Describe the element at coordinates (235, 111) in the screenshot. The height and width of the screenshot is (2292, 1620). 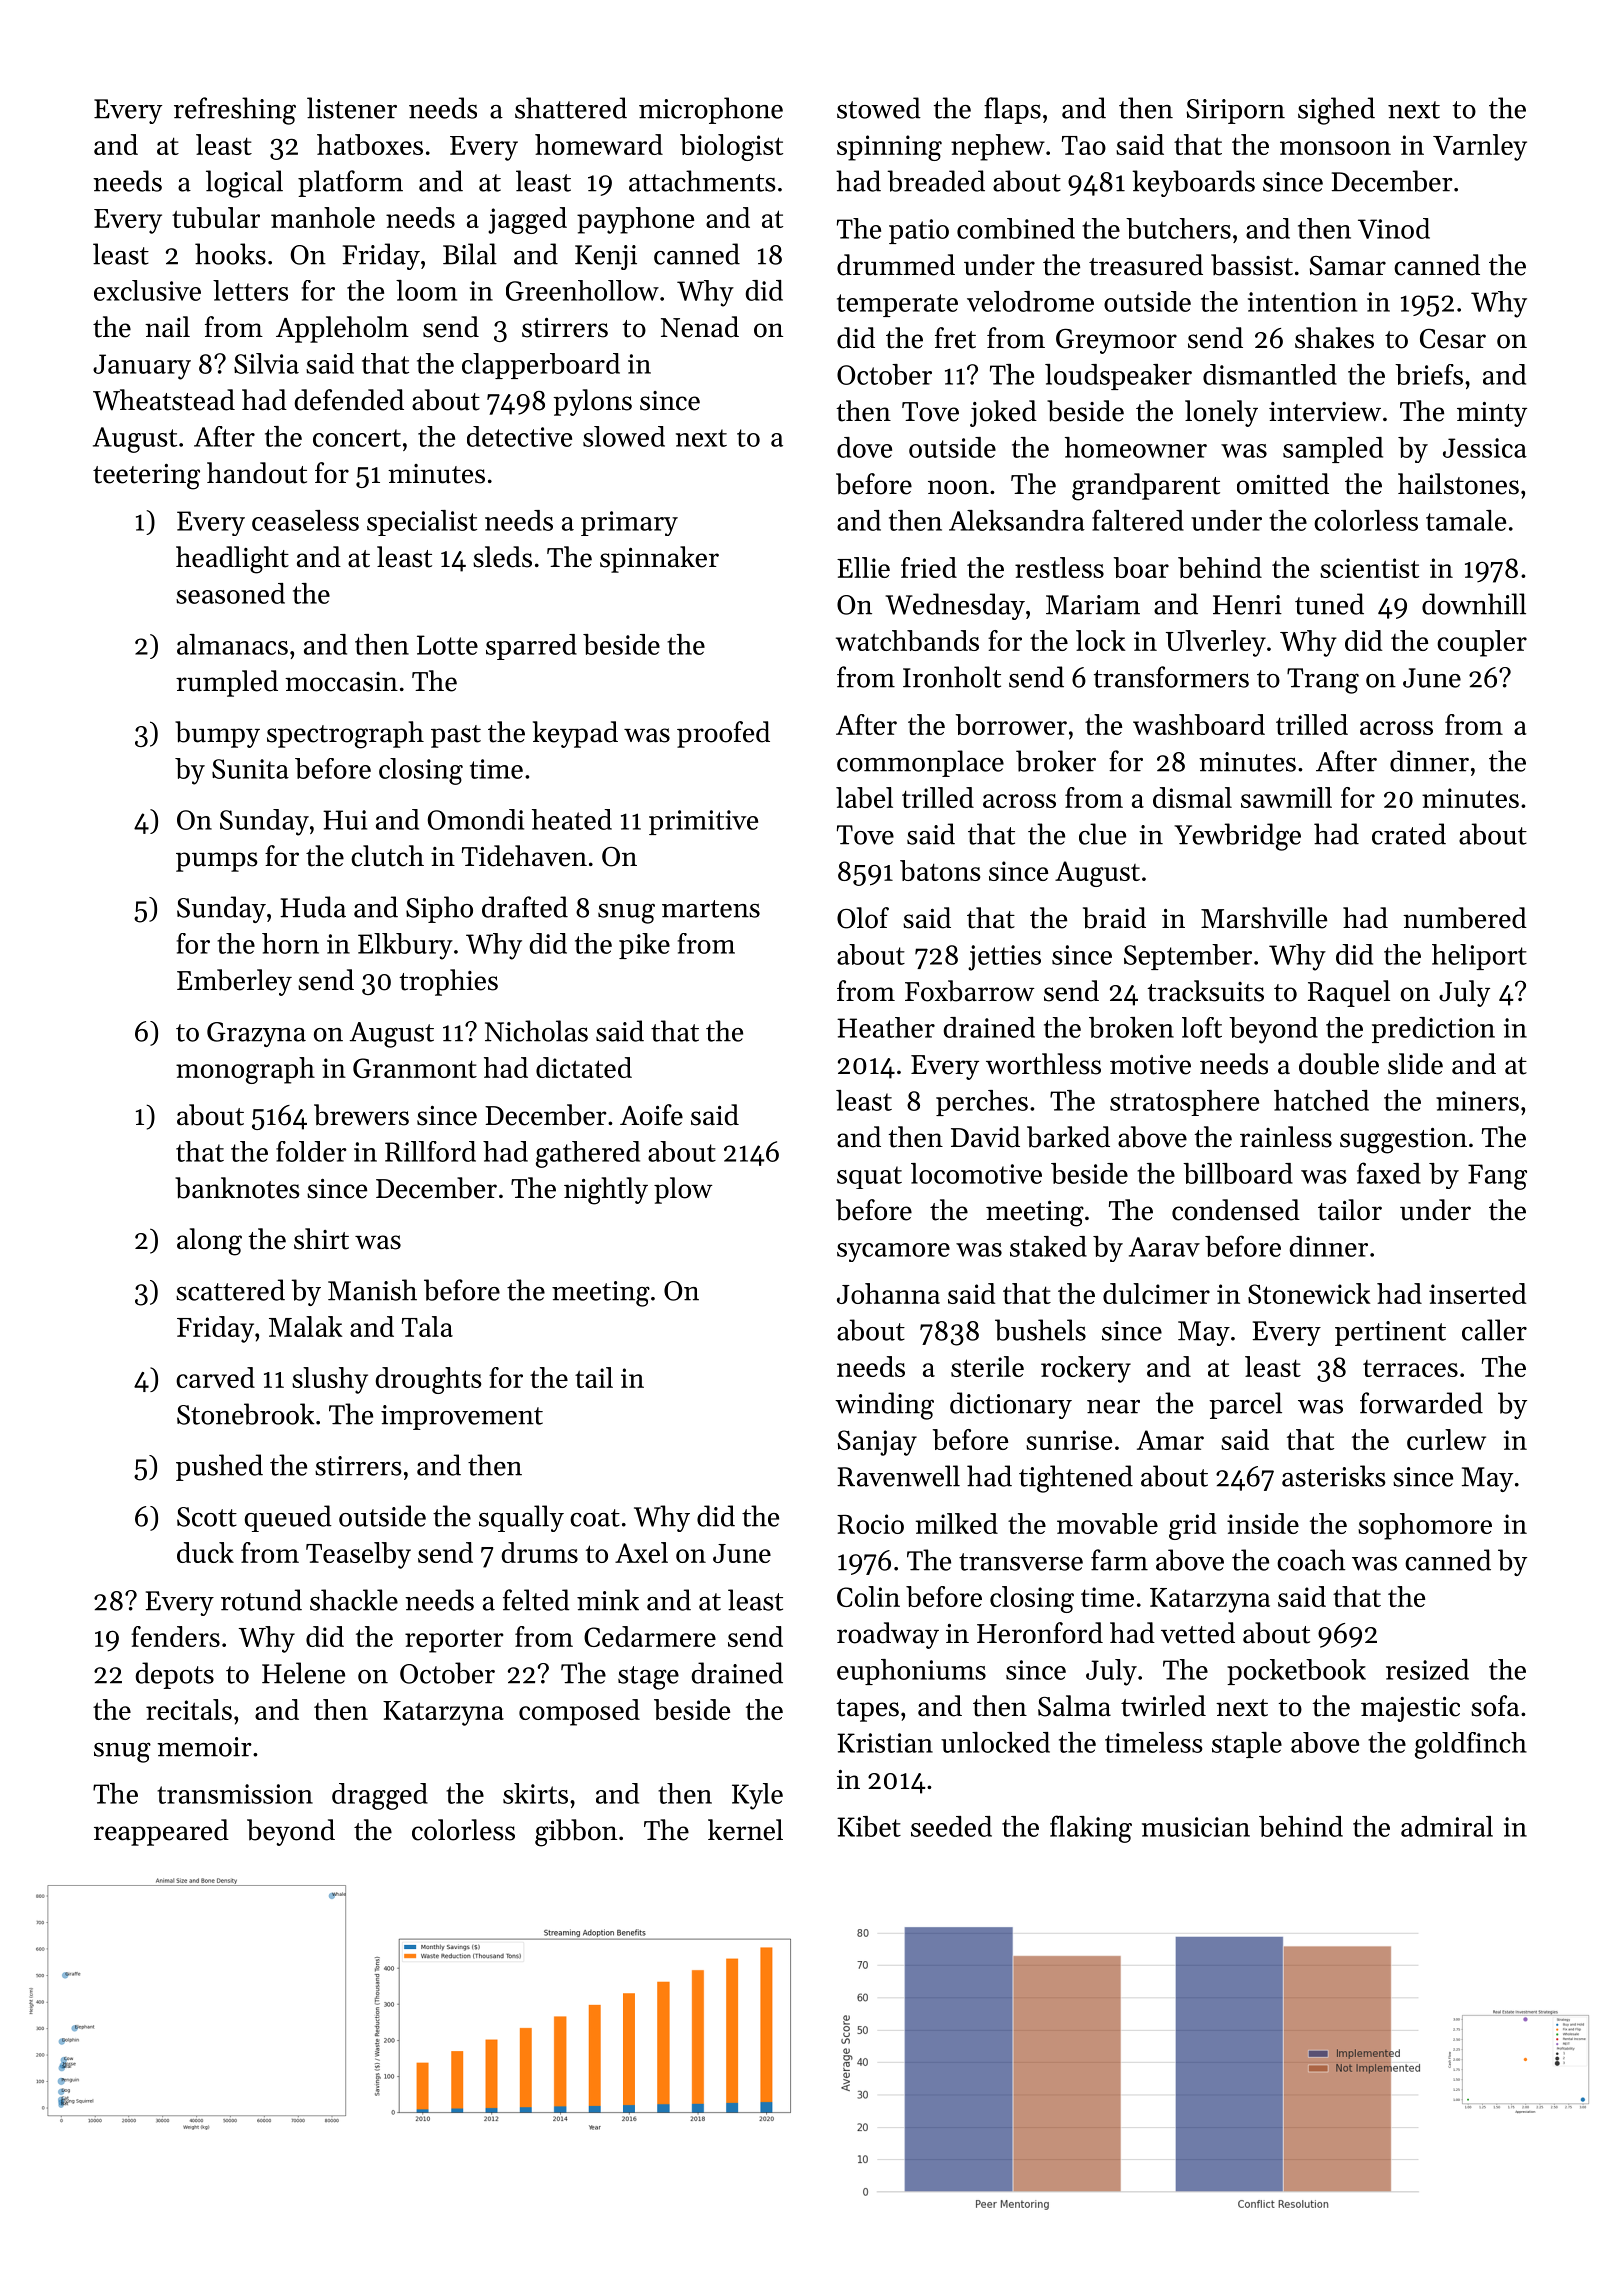
I see `refreshing` at that location.
